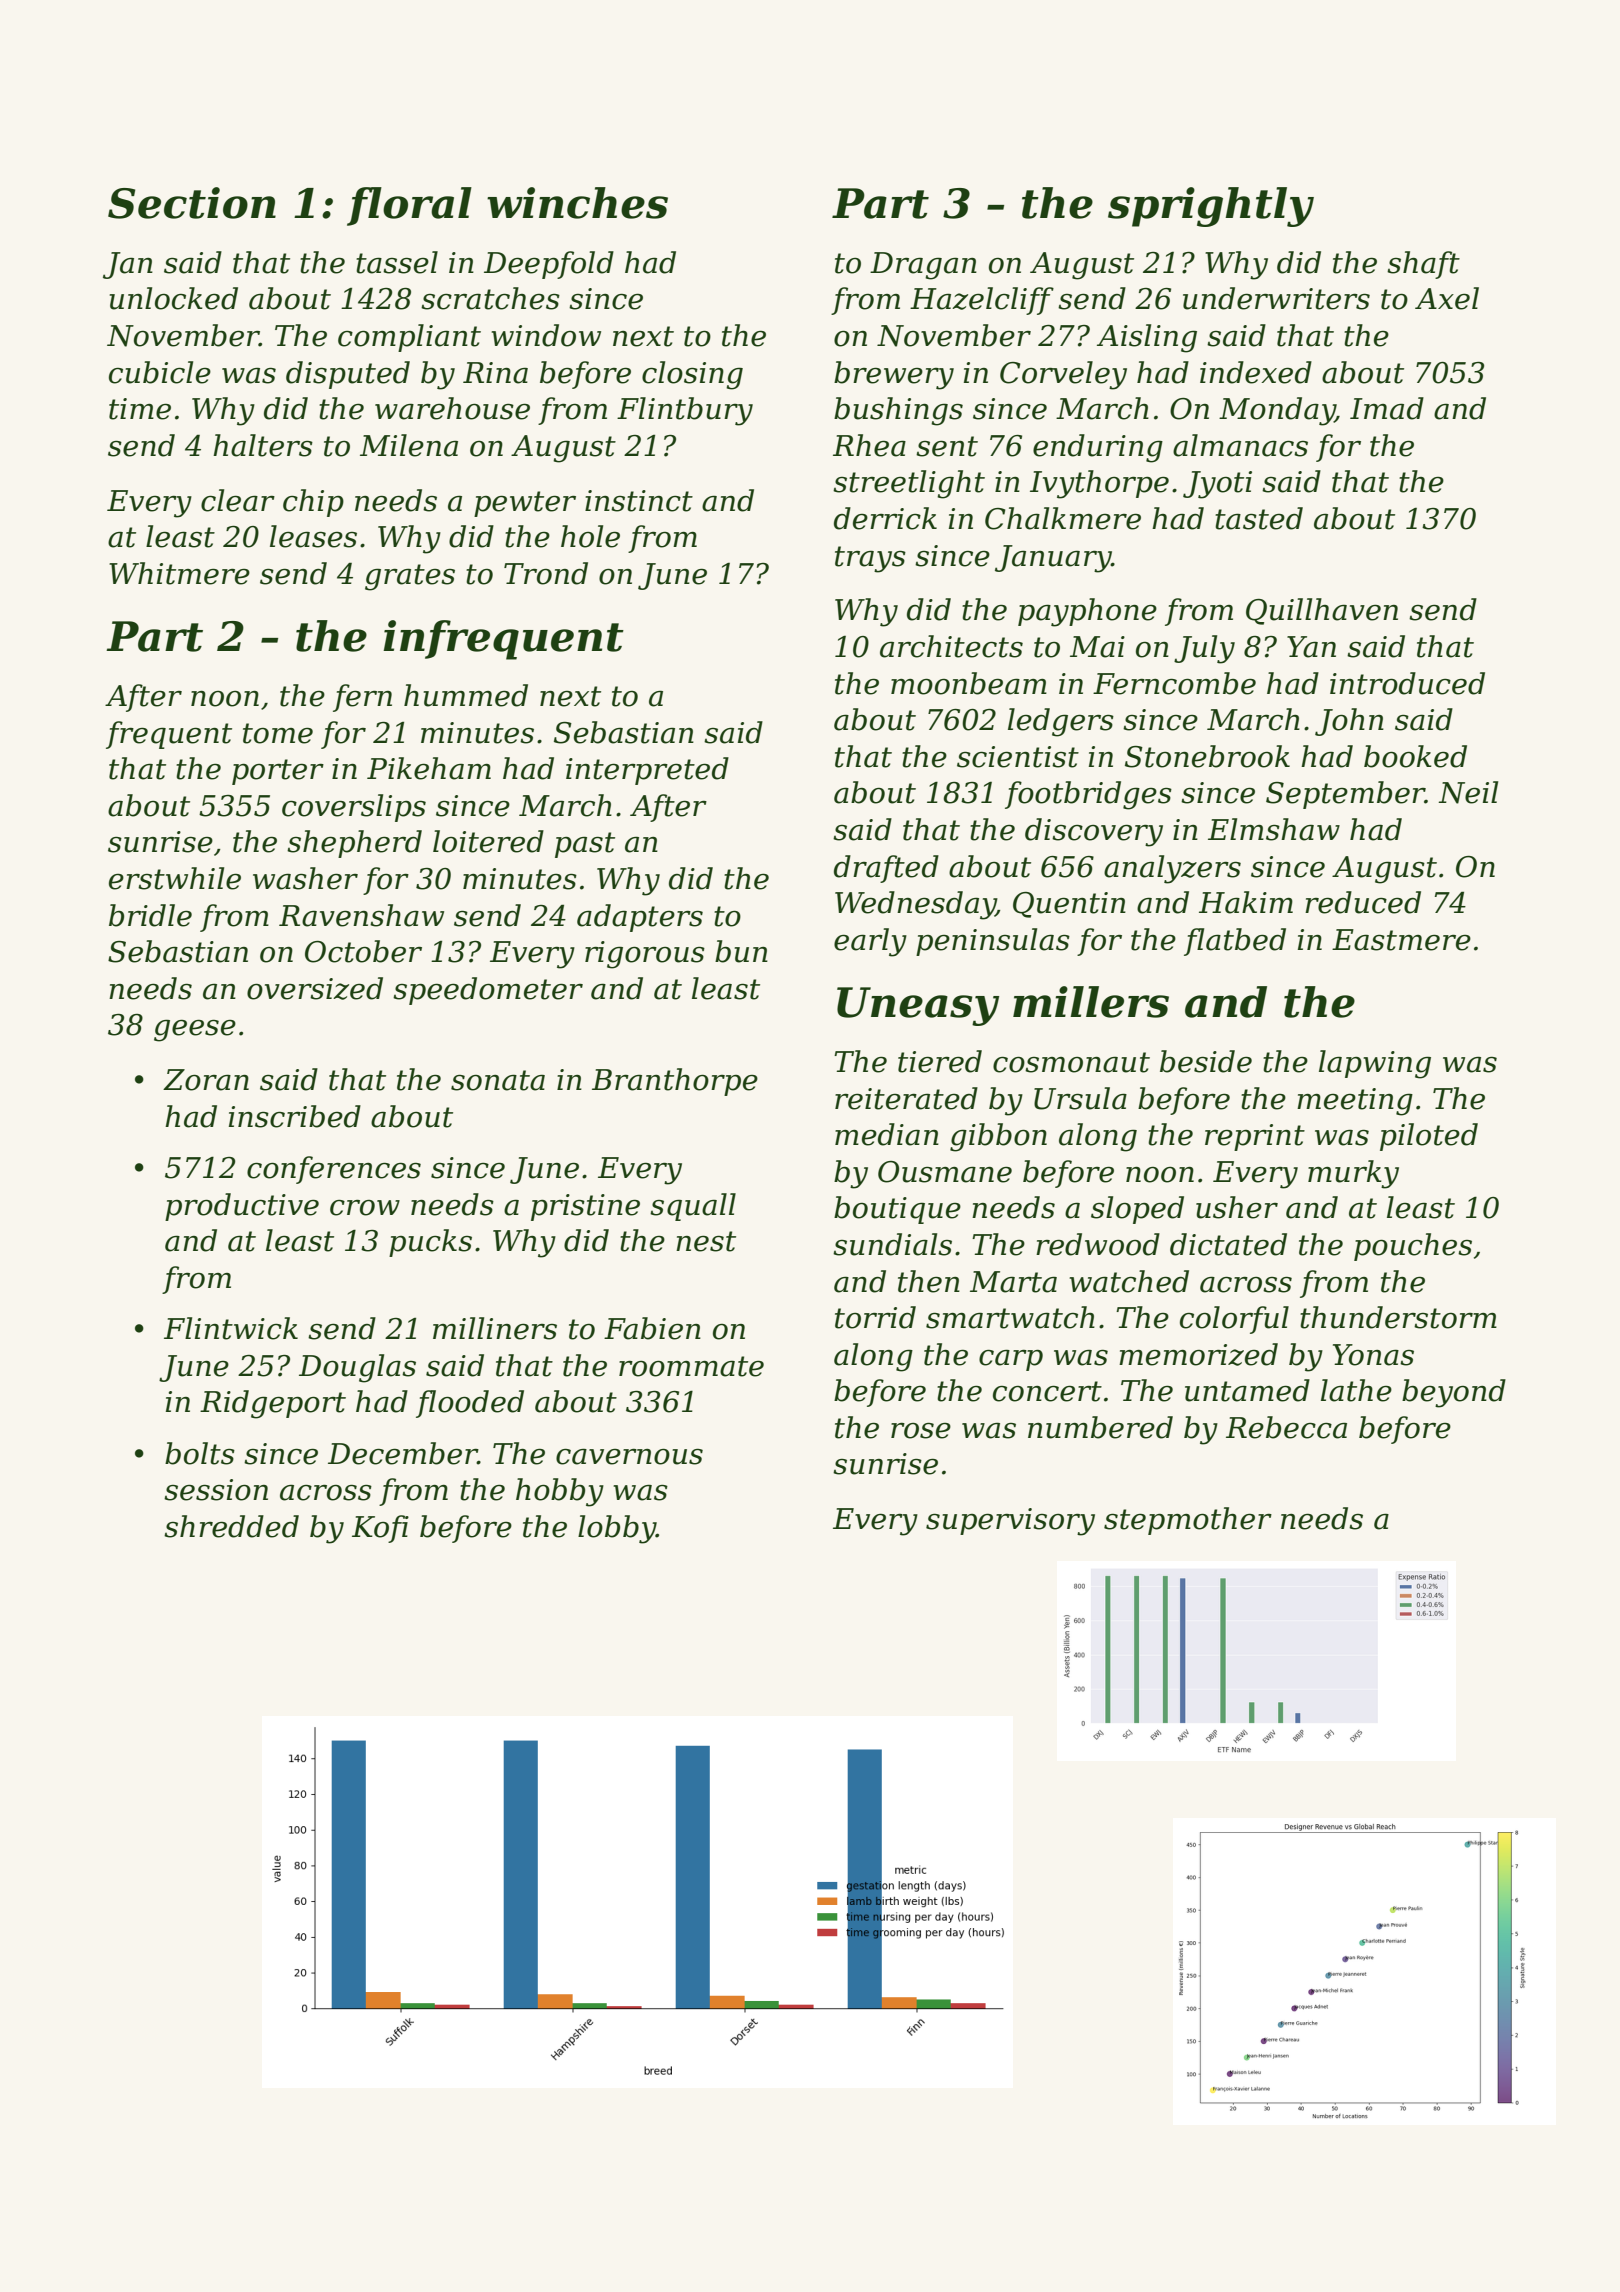 The image size is (1620, 2292). What do you see at coordinates (1447, 298) in the page?
I see `Axel` at bounding box center [1447, 298].
